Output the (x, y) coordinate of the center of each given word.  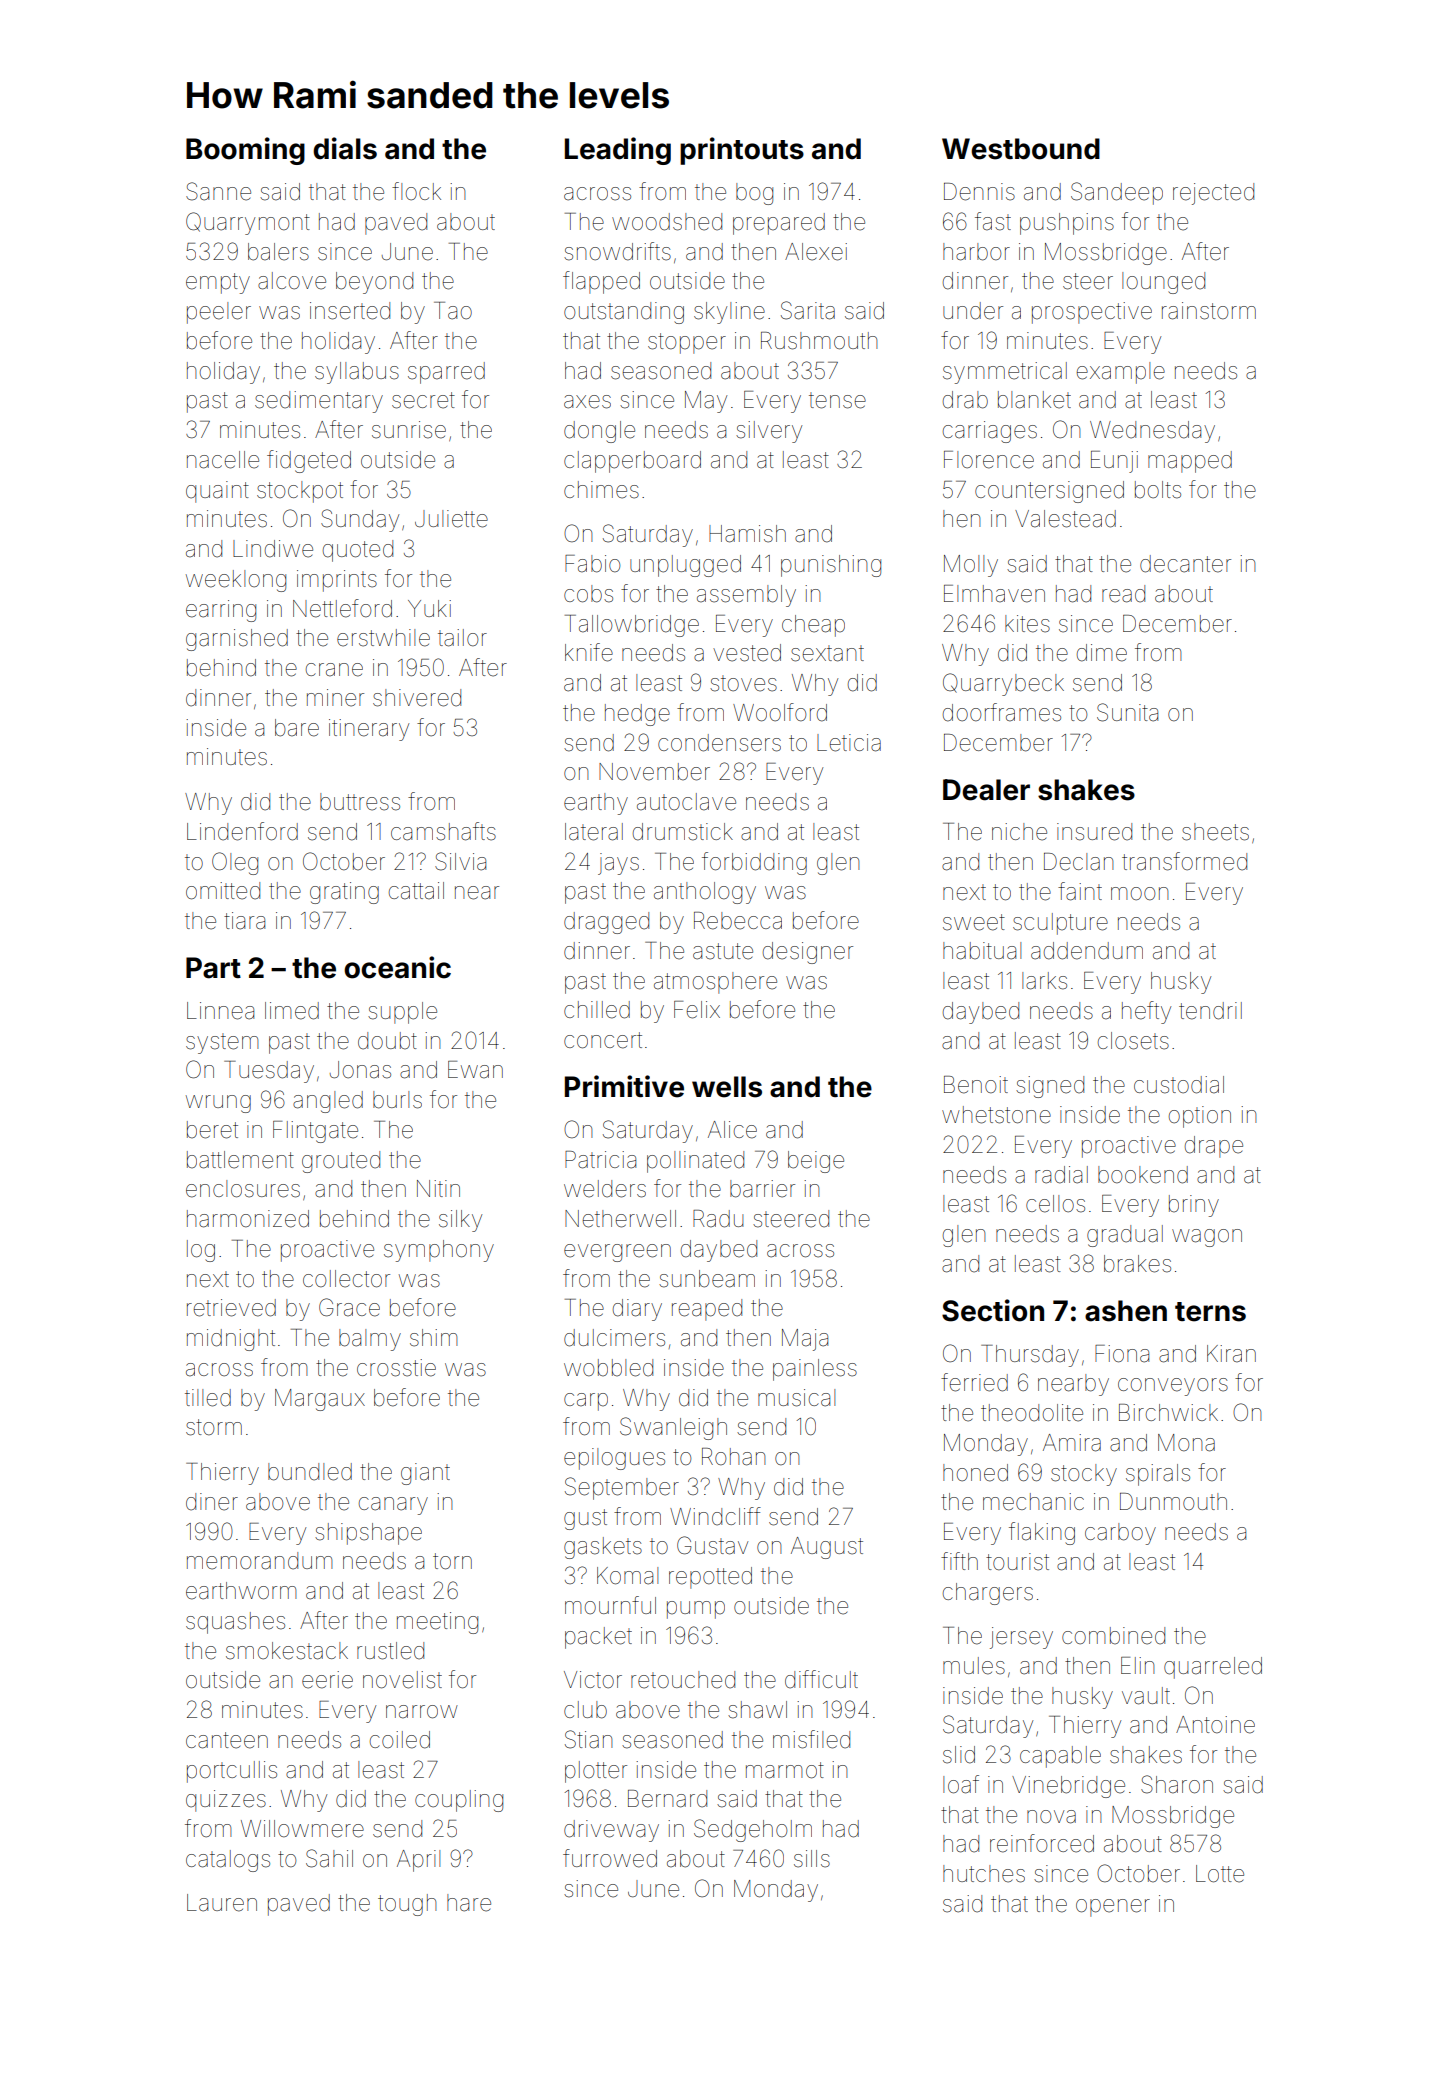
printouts (742, 151)
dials (345, 148)
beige (816, 1162)
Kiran (1231, 1354)
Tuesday (269, 1072)
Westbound (1021, 149)
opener (1113, 1908)
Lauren (222, 1903)
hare (469, 1903)
